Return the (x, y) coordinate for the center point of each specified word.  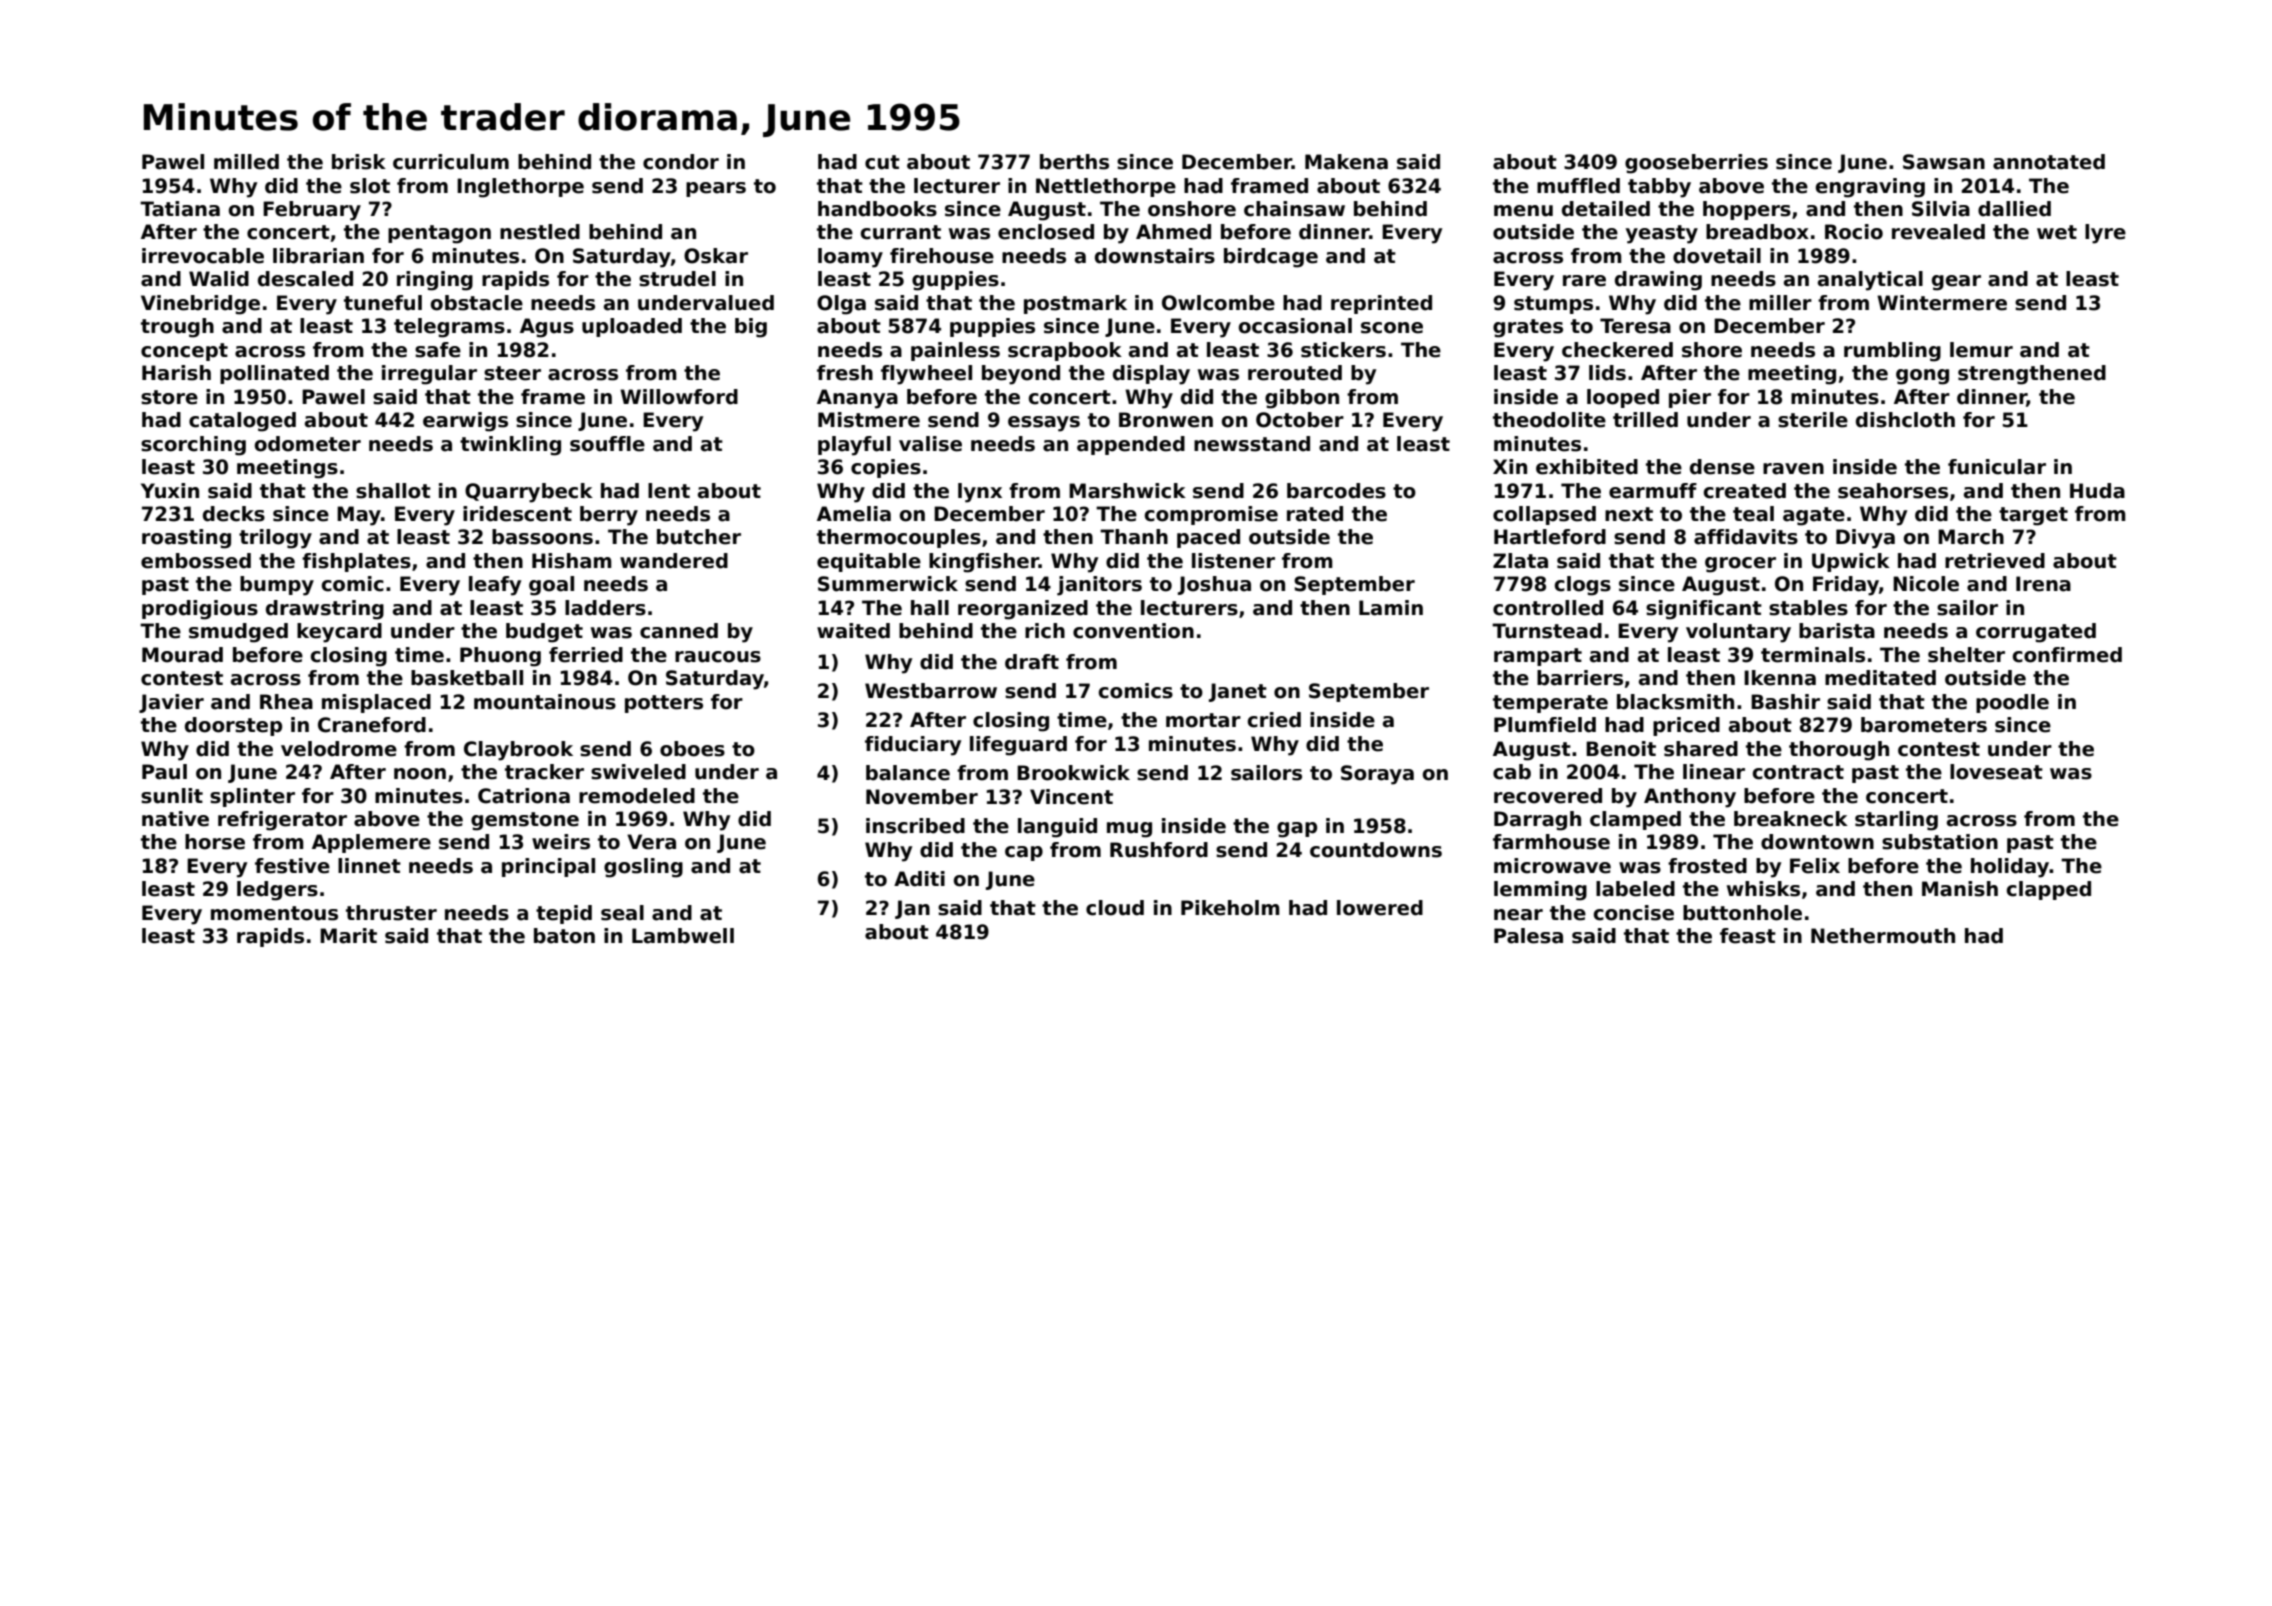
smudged (238, 633)
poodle (2012, 703)
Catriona (524, 796)
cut (882, 162)
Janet (1238, 692)
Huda (2097, 491)
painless (955, 351)
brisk (359, 162)
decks (234, 514)
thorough (1839, 751)
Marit (348, 936)
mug (1129, 830)
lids (1607, 373)
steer (512, 373)
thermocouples (899, 538)
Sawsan (1944, 162)
